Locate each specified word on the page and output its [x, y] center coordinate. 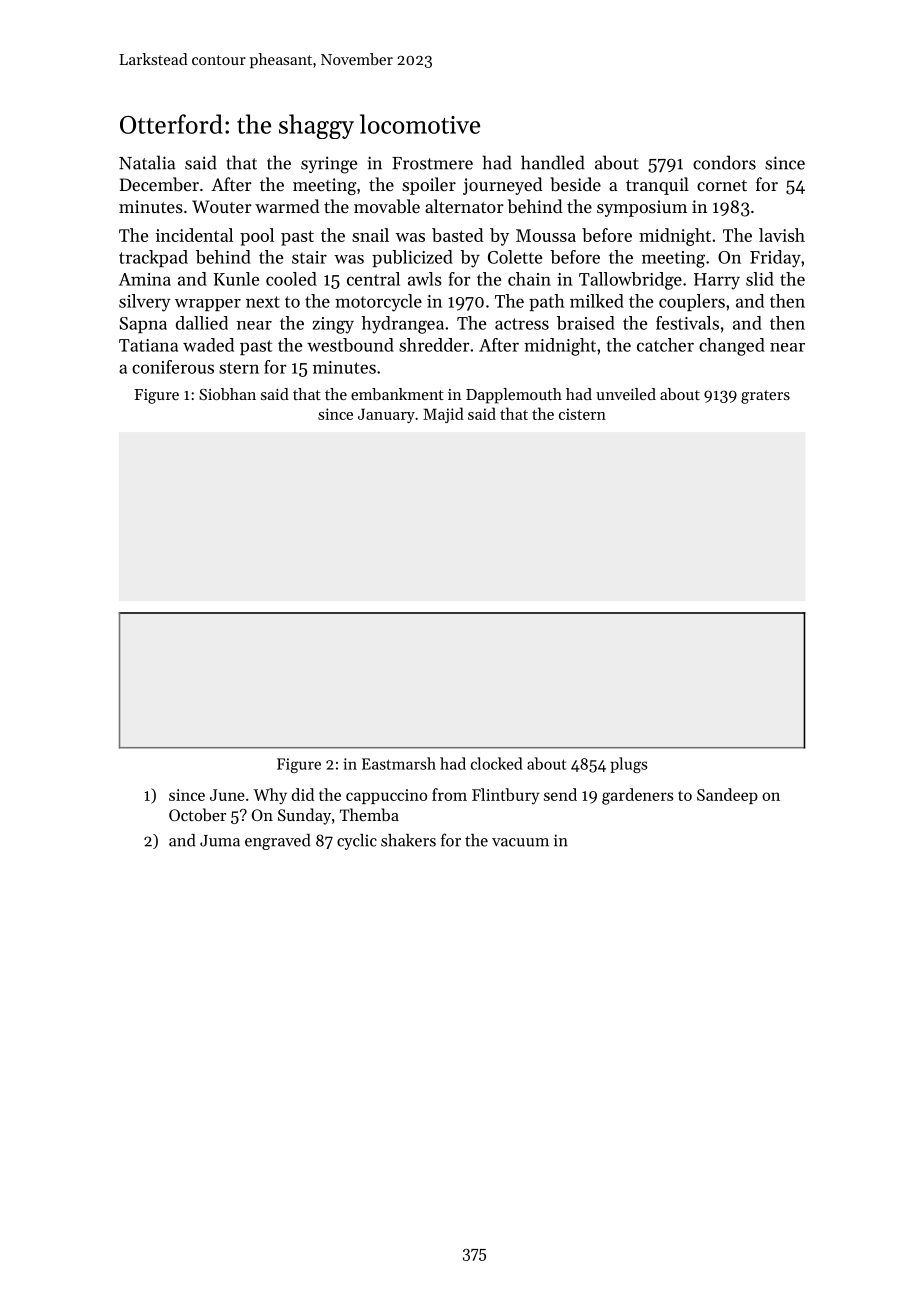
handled [553, 162]
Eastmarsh [399, 763]
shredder [434, 345]
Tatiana [148, 345]
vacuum [520, 842]
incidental [194, 235]
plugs [629, 765]
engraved [277, 842]
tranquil [657, 186]
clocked [497, 763]
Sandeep [727, 796]
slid [760, 279]
